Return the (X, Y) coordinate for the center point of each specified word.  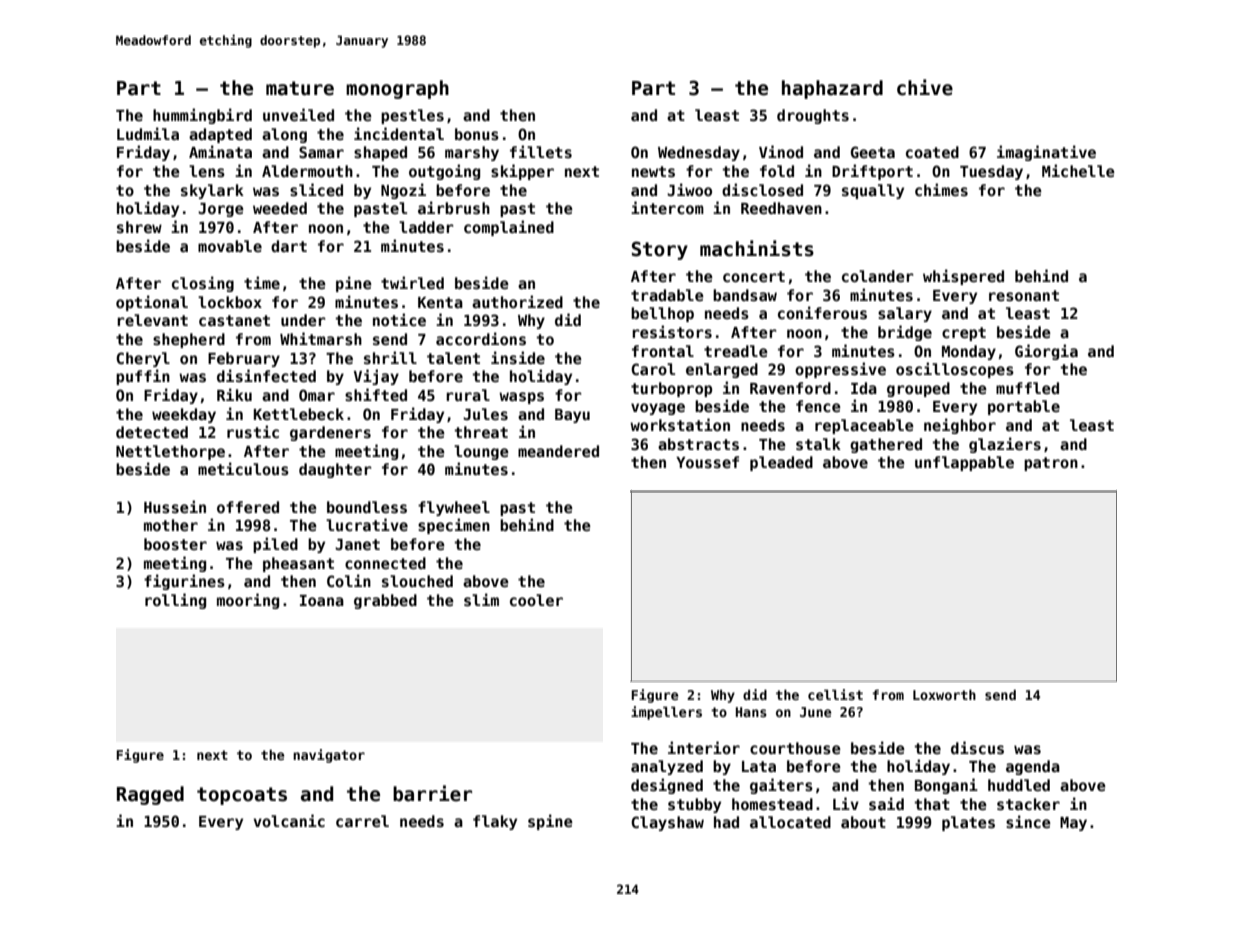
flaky (495, 822)
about (863, 822)
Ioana (322, 600)
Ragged (150, 795)
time (262, 282)
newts (653, 171)
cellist (835, 694)
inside (518, 357)
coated (932, 152)
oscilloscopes (955, 370)
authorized (517, 301)
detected (152, 432)
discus (977, 747)
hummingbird (202, 116)
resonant (1024, 295)
